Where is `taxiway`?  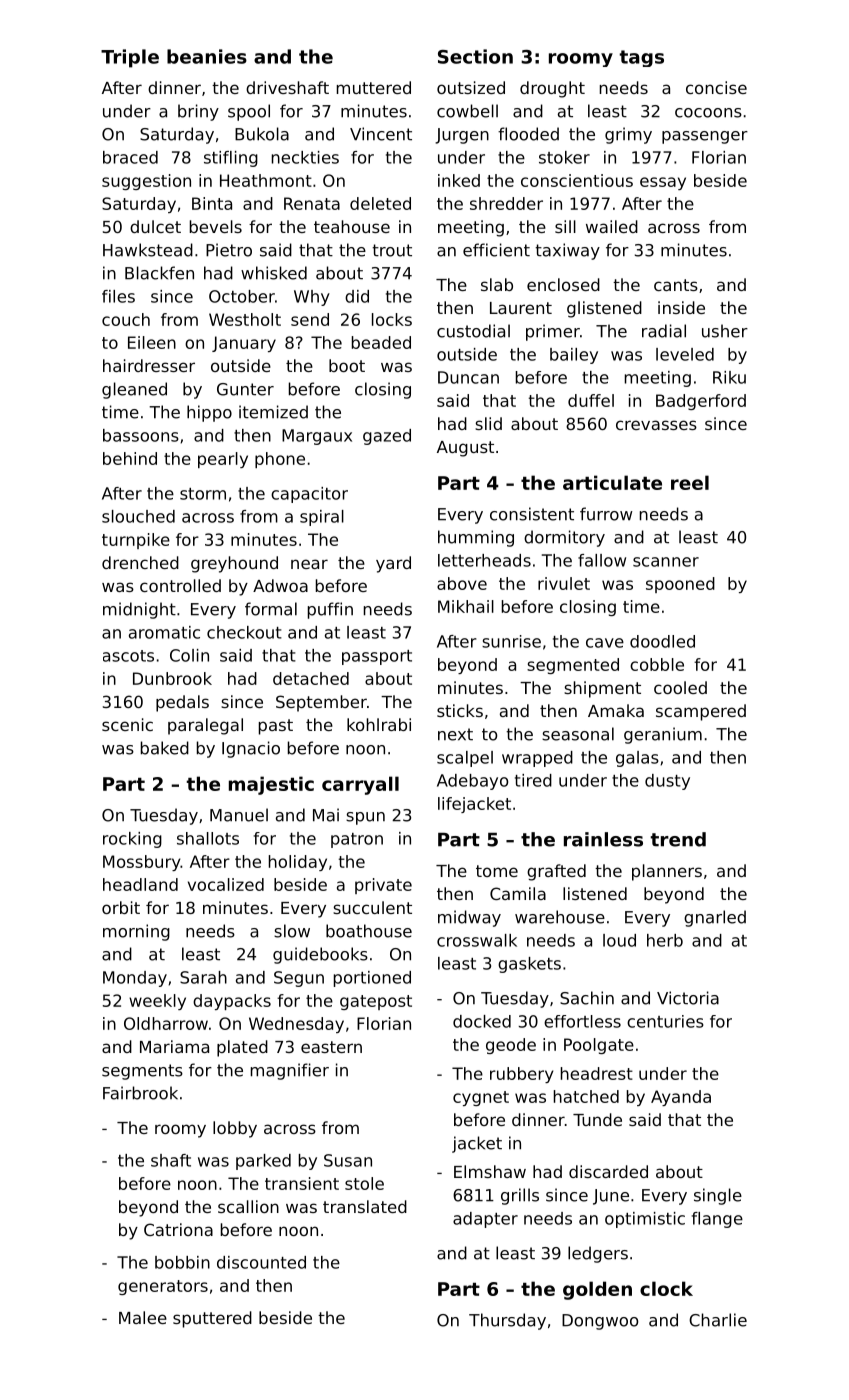 taxiway is located at coordinates (567, 251).
